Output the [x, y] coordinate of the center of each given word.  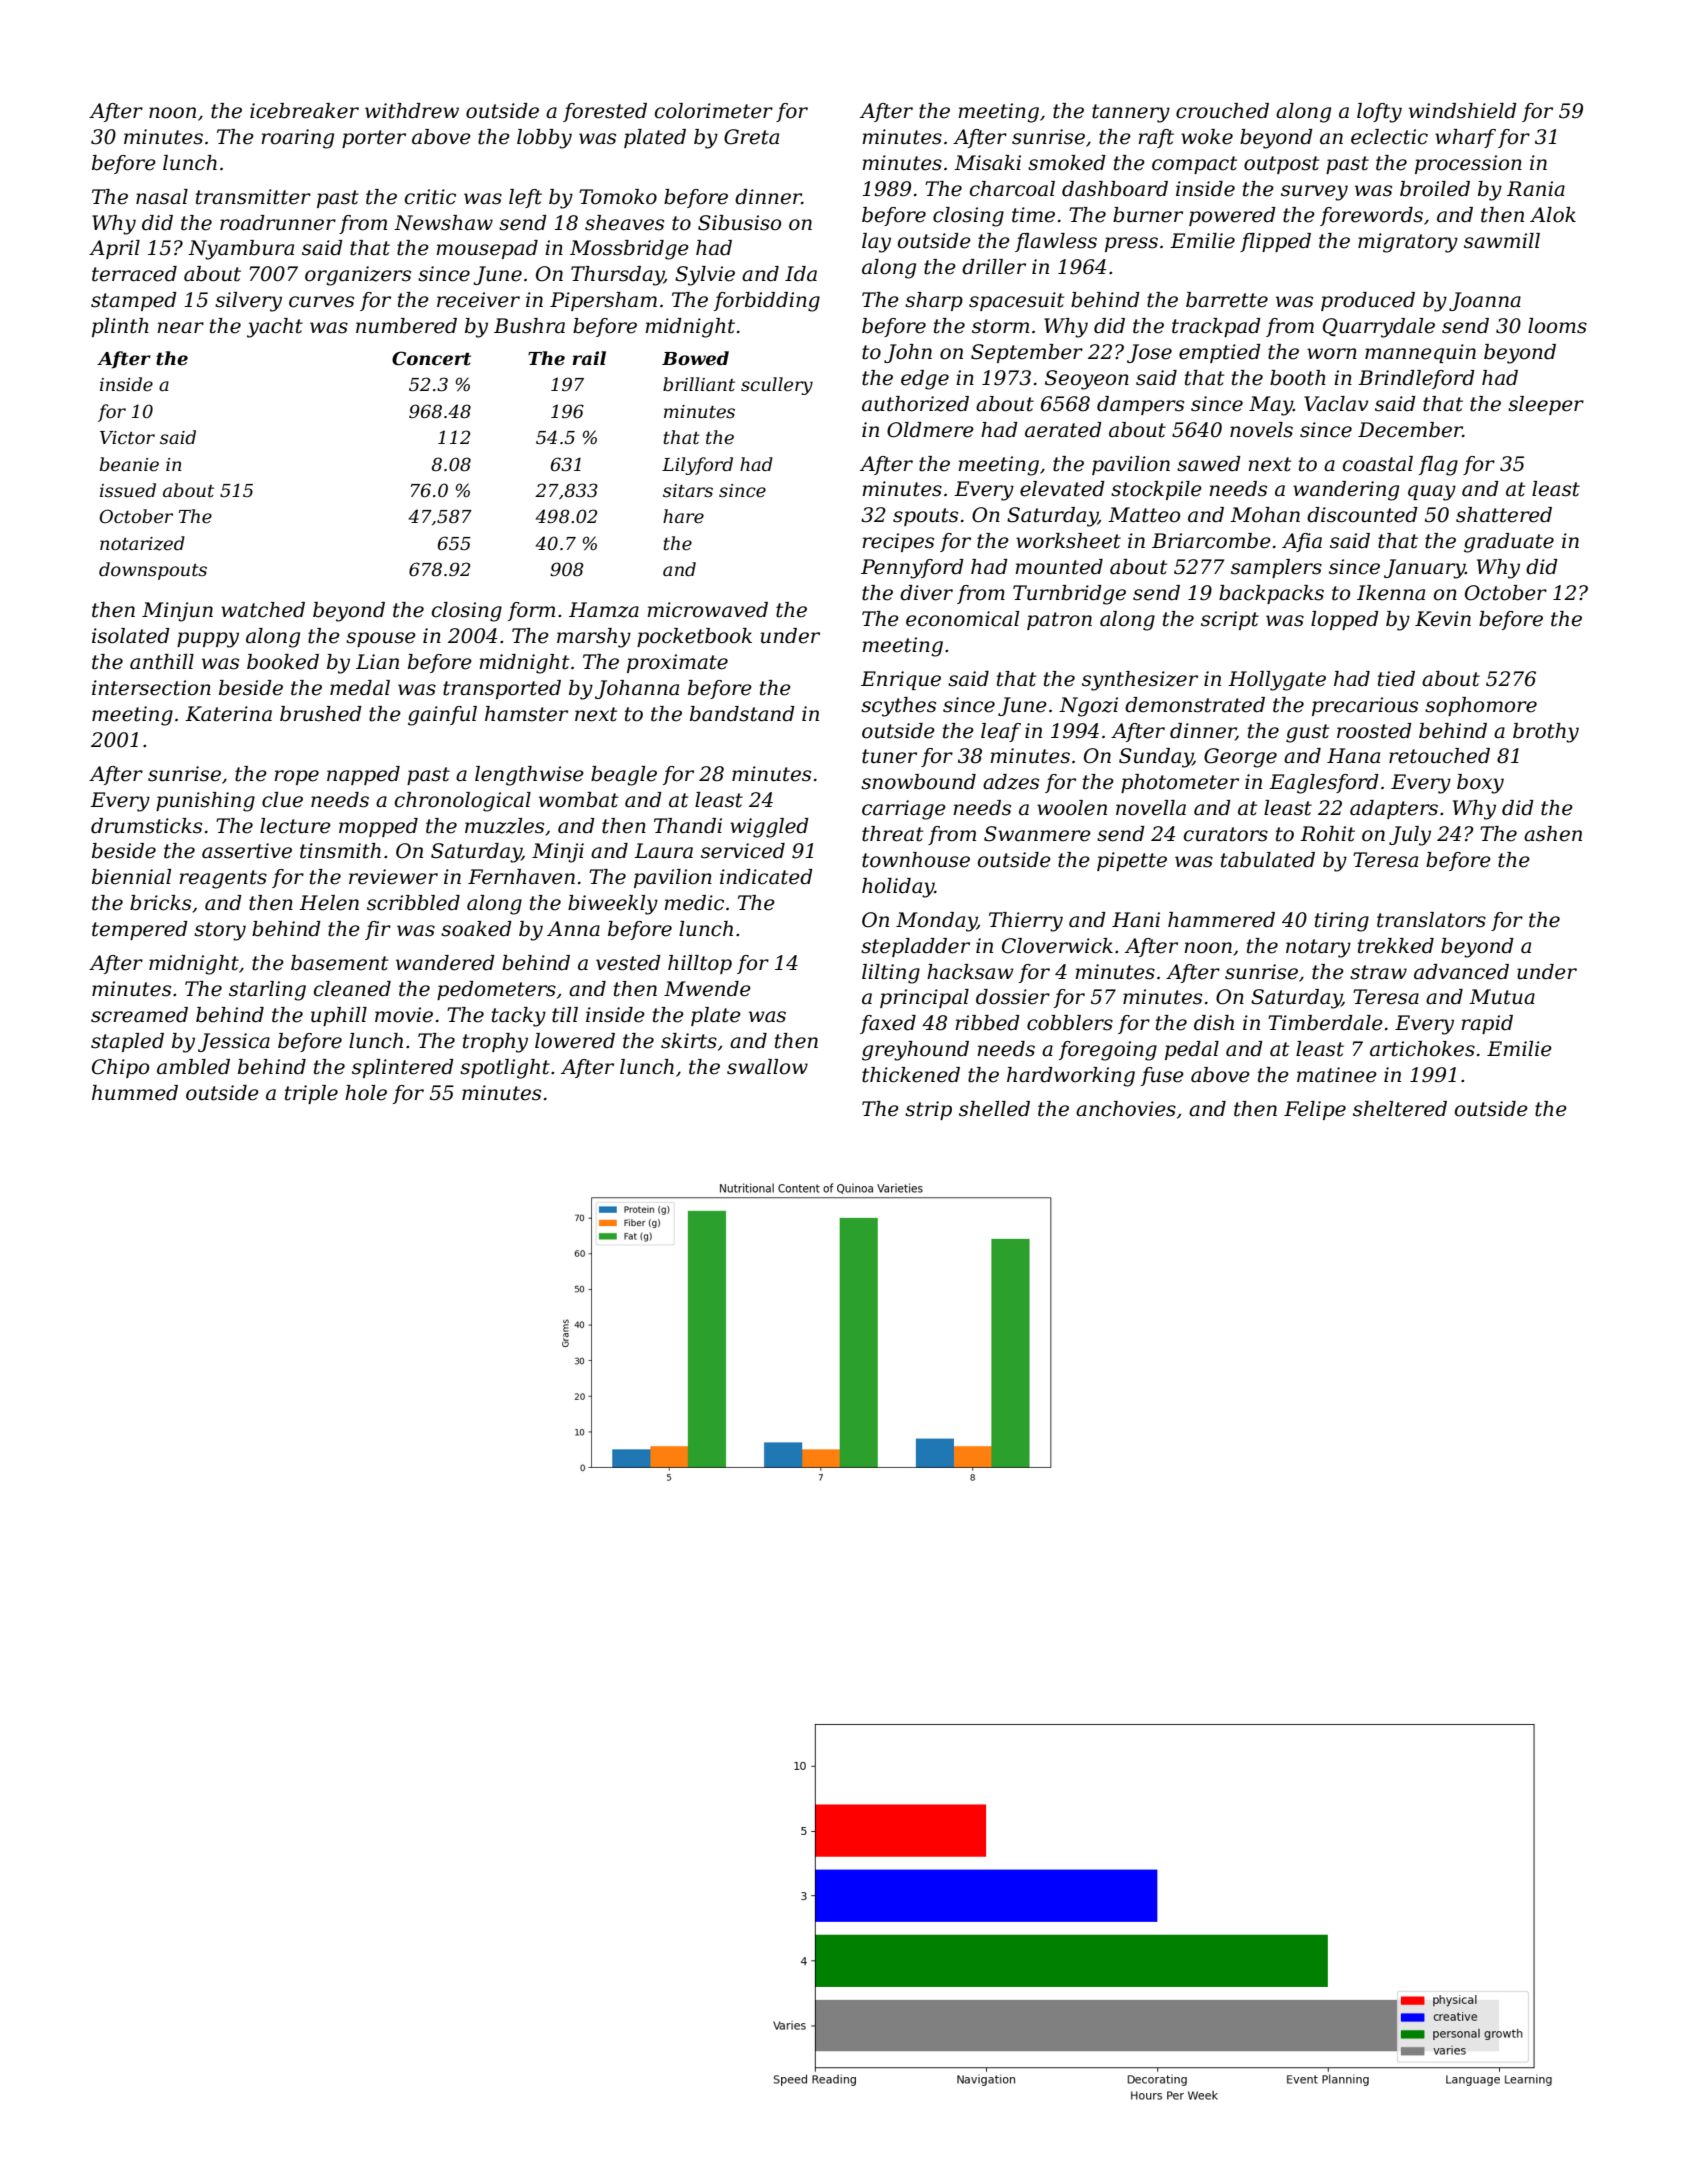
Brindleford [1416, 379]
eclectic [1389, 137]
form [531, 611]
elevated [1062, 489]
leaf [1001, 732]
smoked [1067, 163]
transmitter [253, 197]
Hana [1353, 756]
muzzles [504, 826]
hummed [135, 1093]
